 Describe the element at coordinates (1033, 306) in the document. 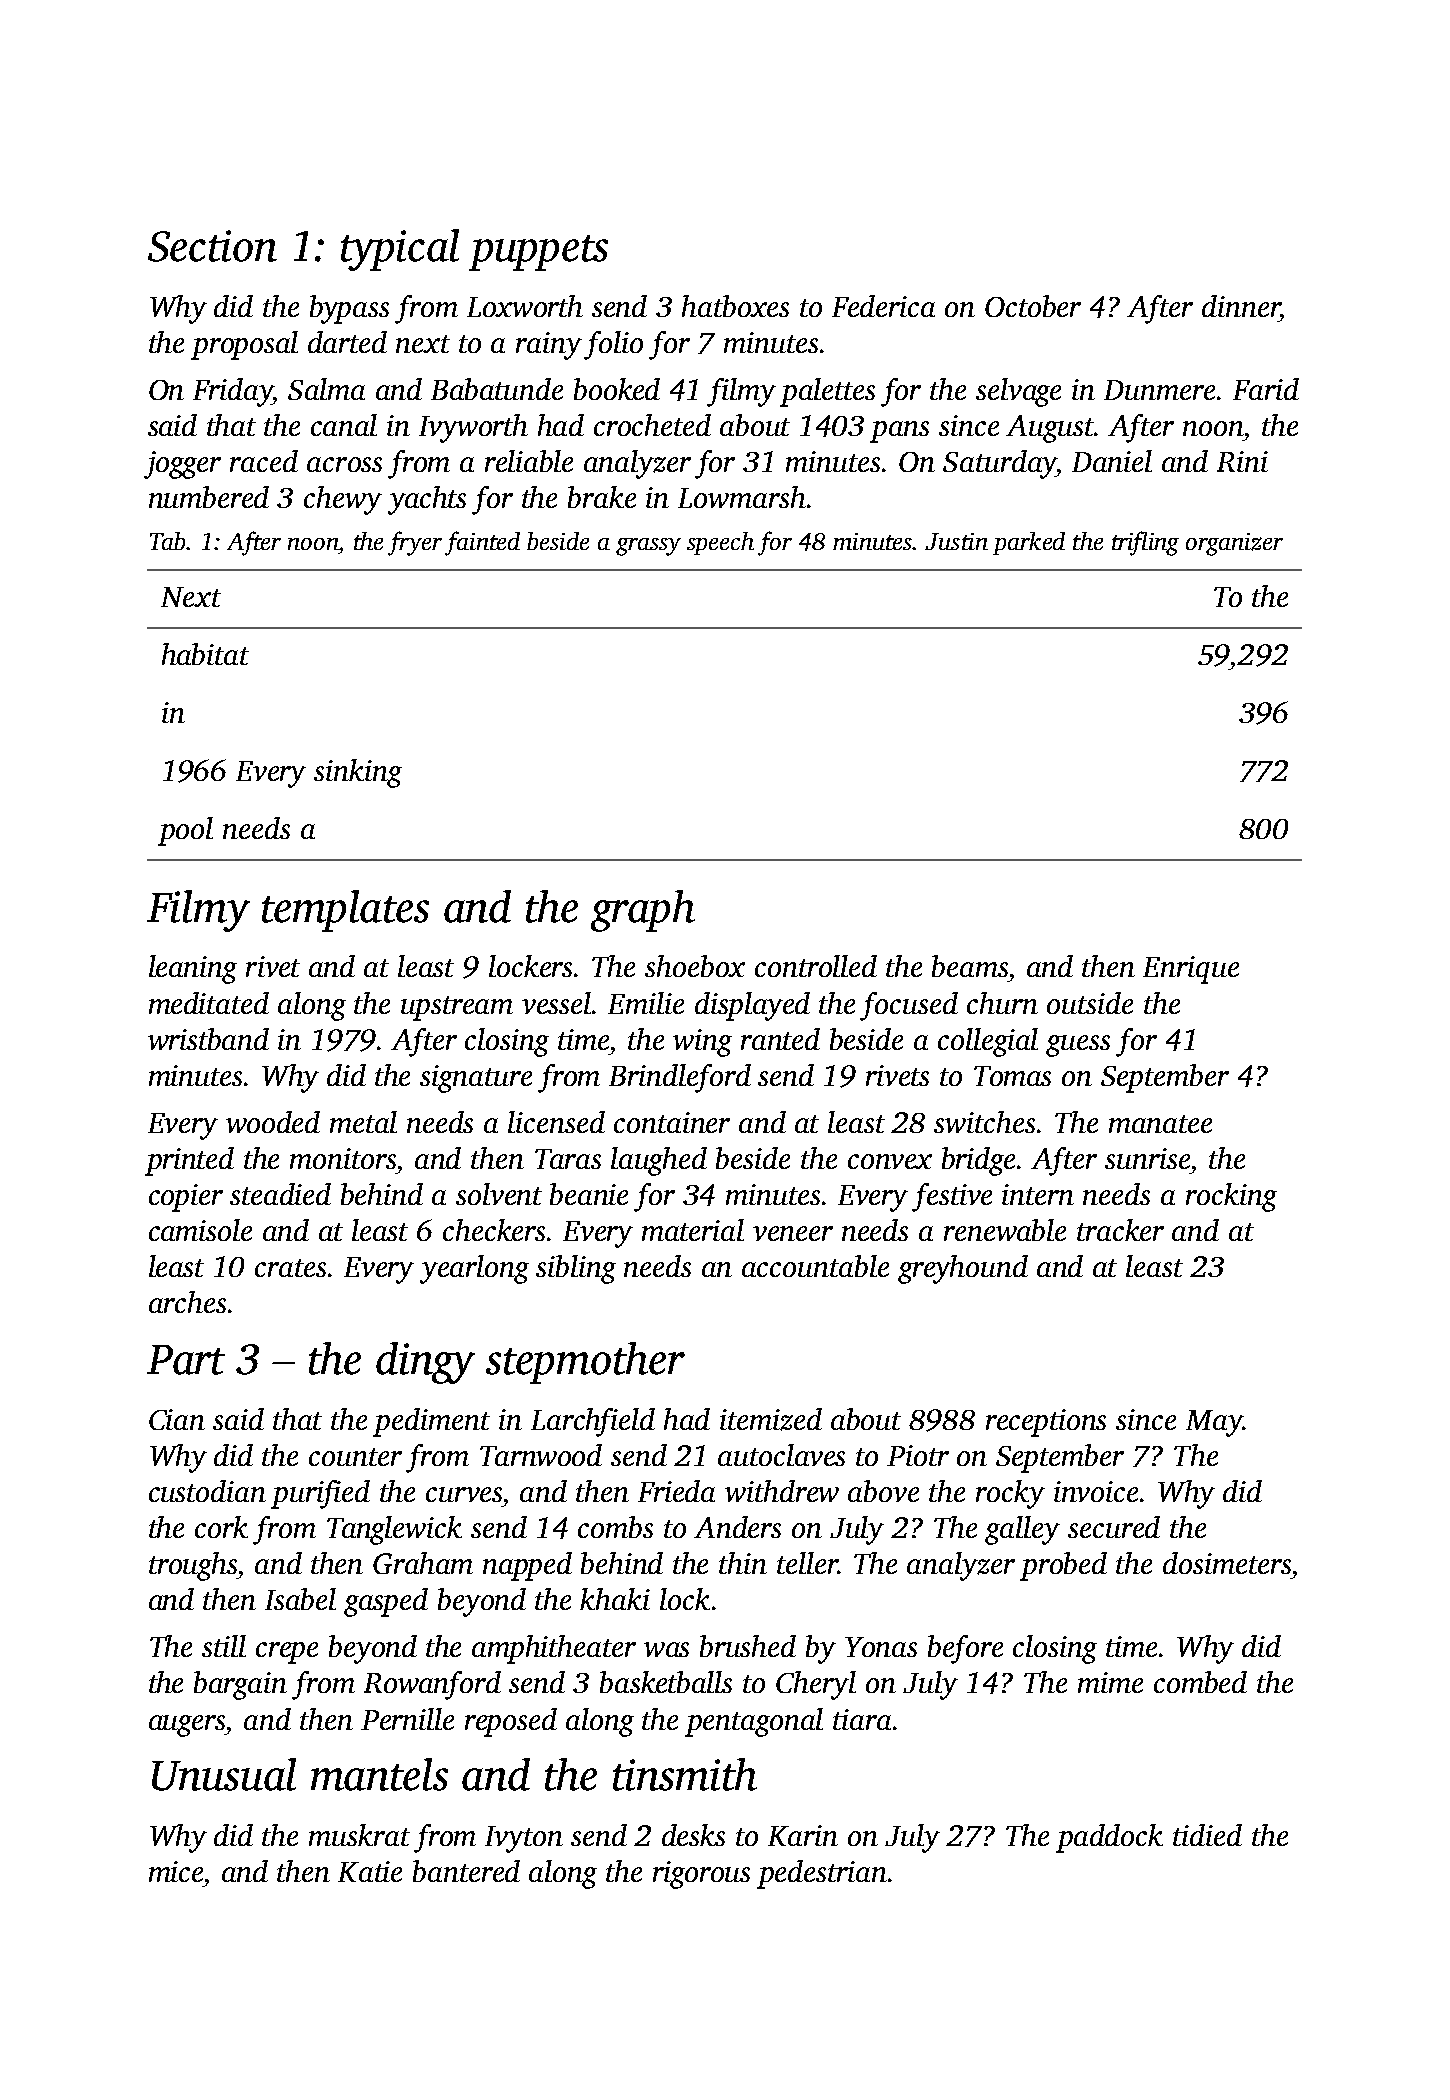

I see `October` at that location.
